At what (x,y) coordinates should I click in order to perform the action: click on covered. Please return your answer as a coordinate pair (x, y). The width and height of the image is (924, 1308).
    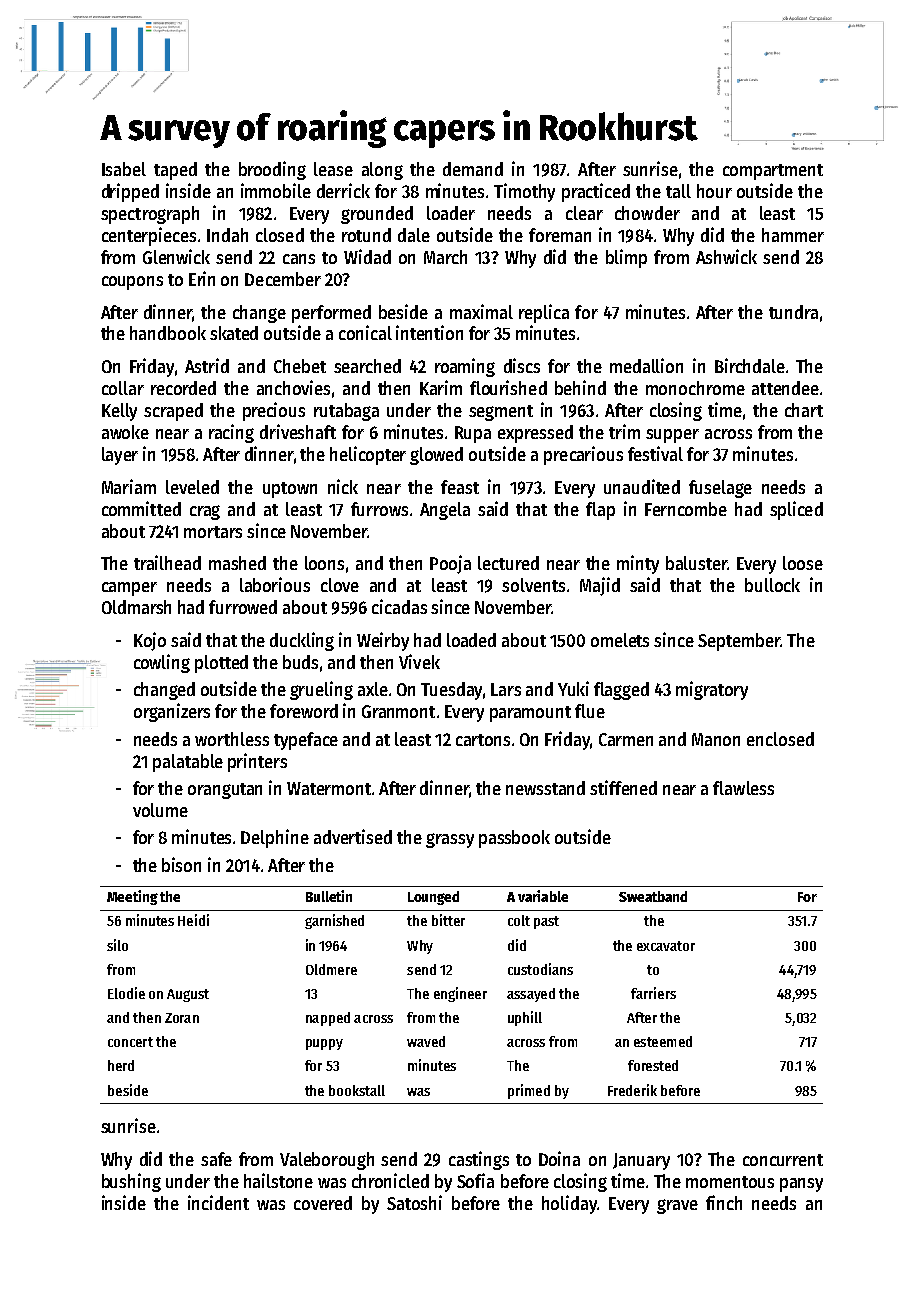
    Looking at the image, I should click on (323, 1203).
